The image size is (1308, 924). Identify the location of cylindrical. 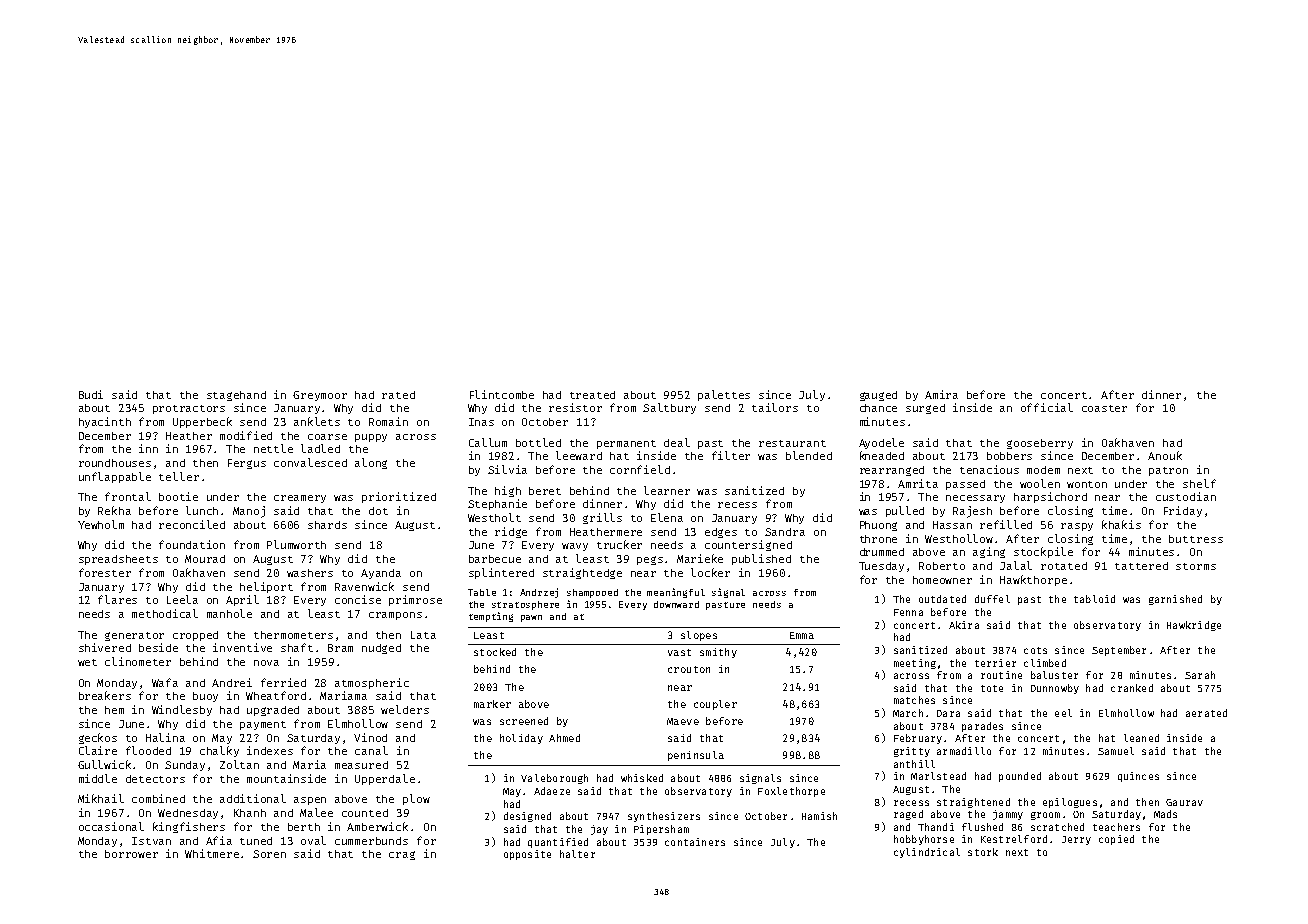
(927, 853).
